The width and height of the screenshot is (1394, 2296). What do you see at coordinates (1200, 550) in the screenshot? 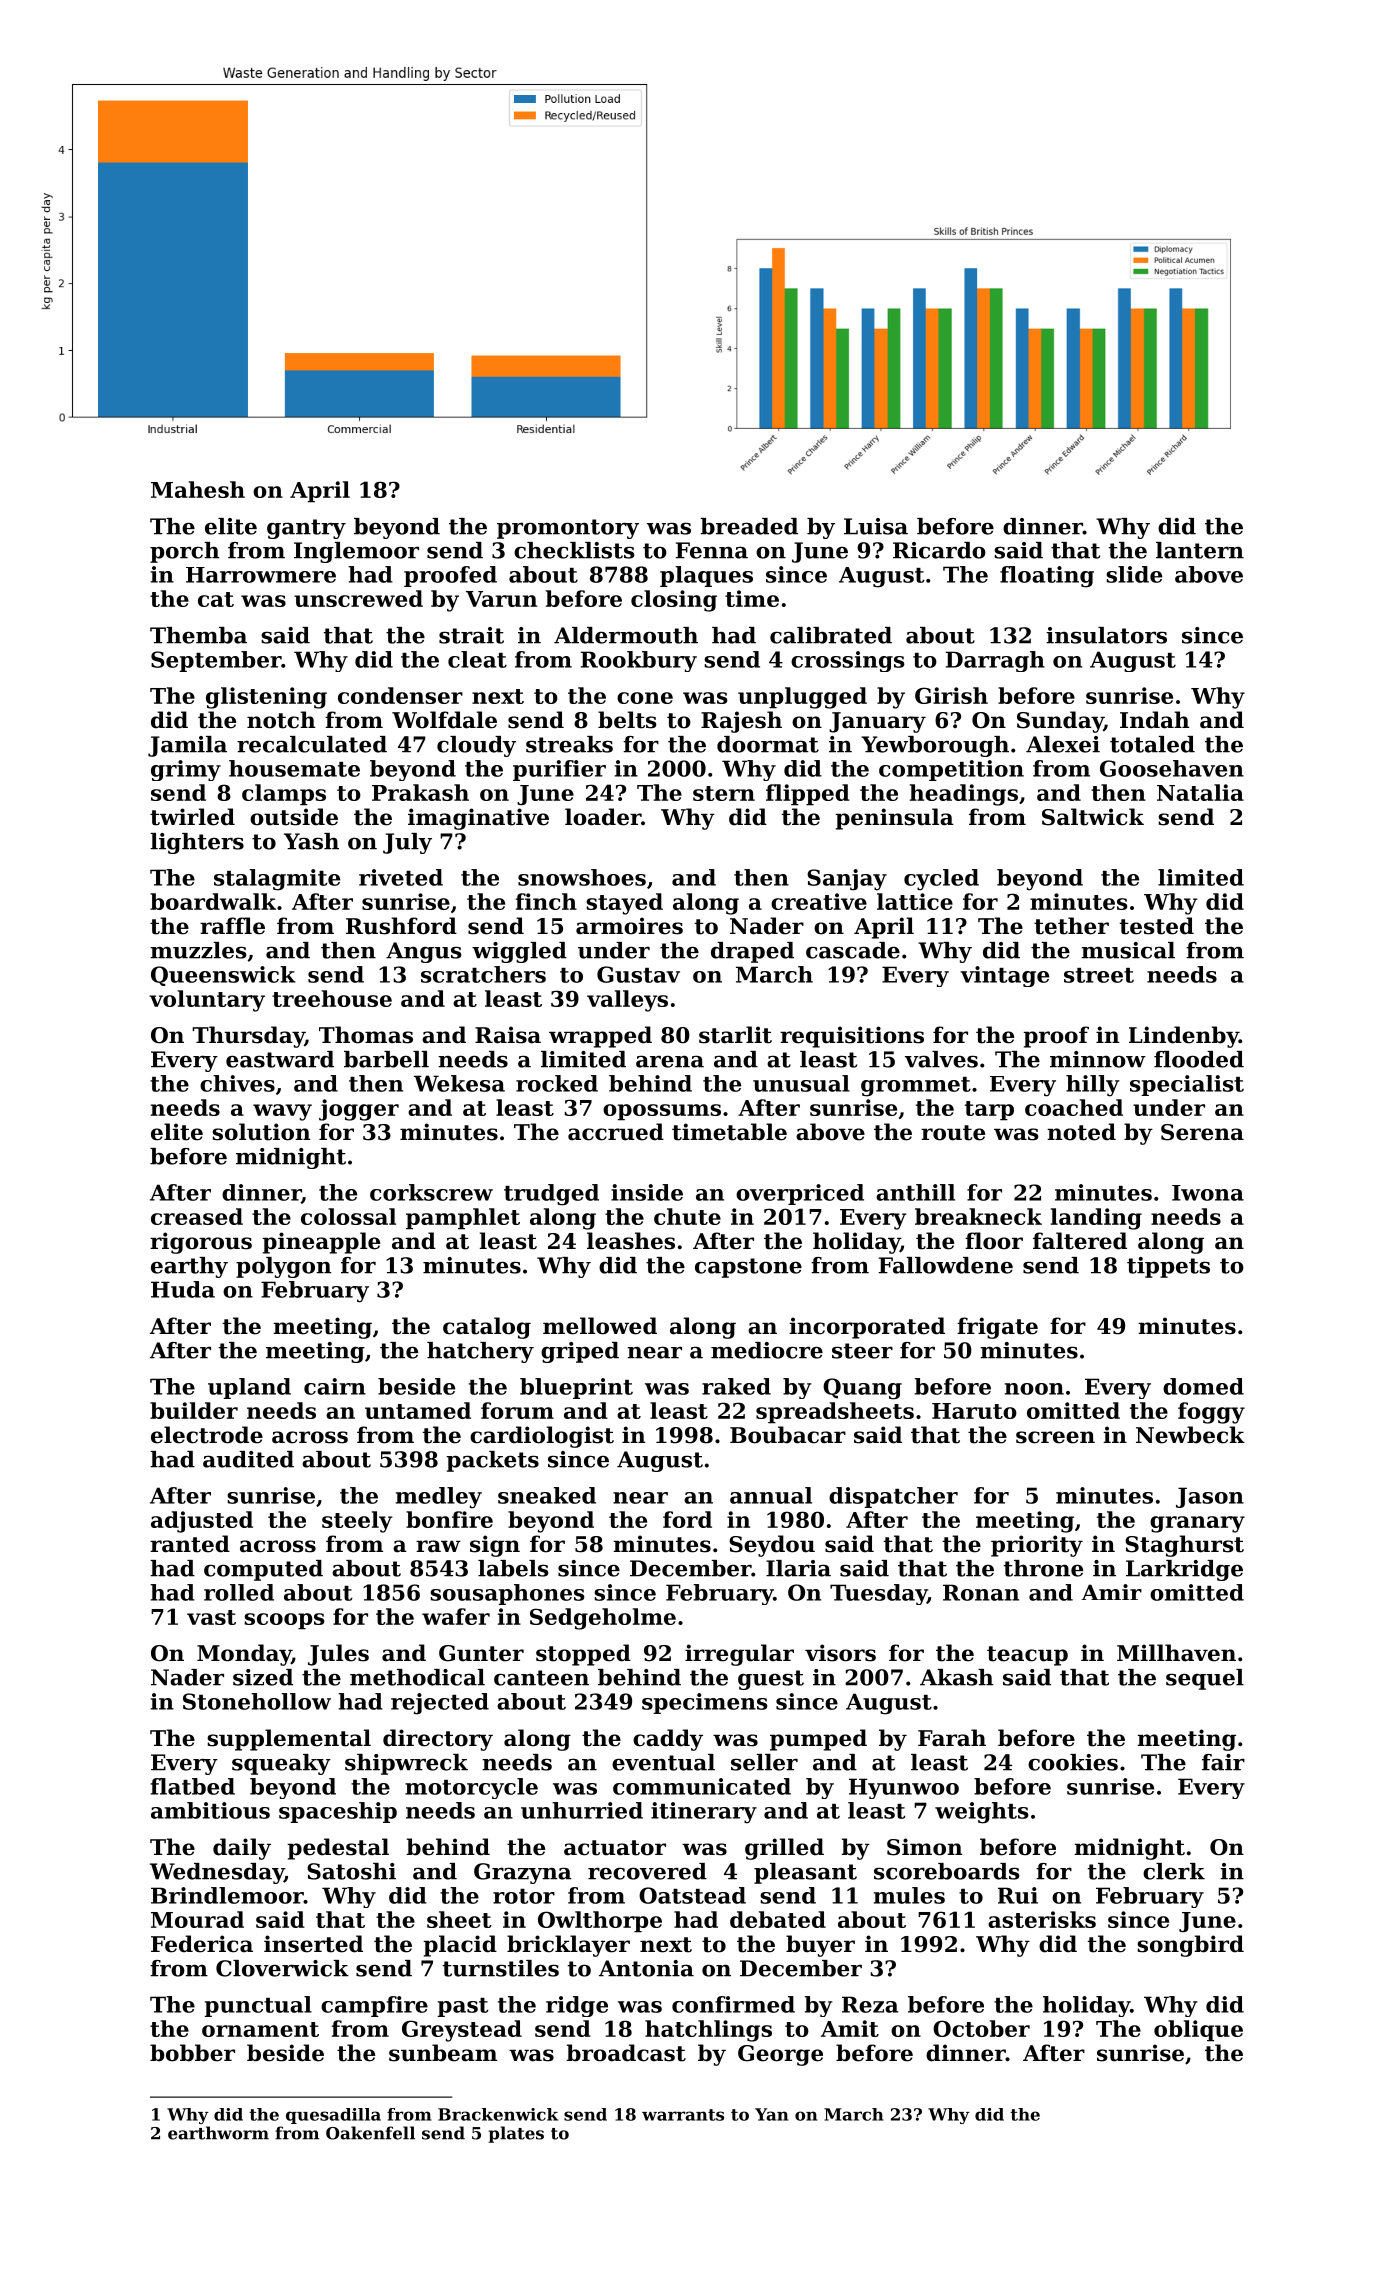
I see `lantern` at bounding box center [1200, 550].
